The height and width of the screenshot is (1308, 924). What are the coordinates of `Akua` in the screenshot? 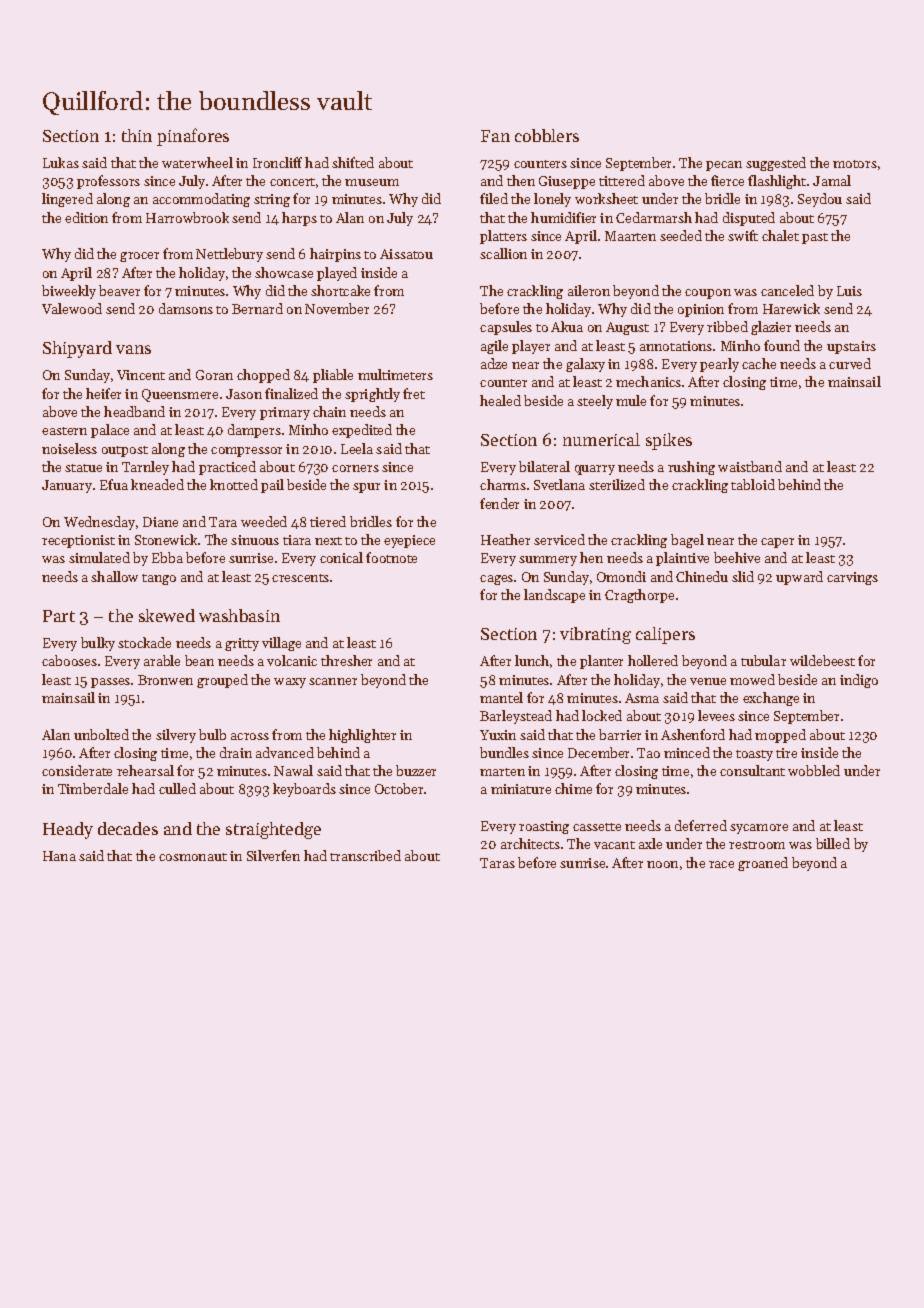 It's located at (567, 326).
